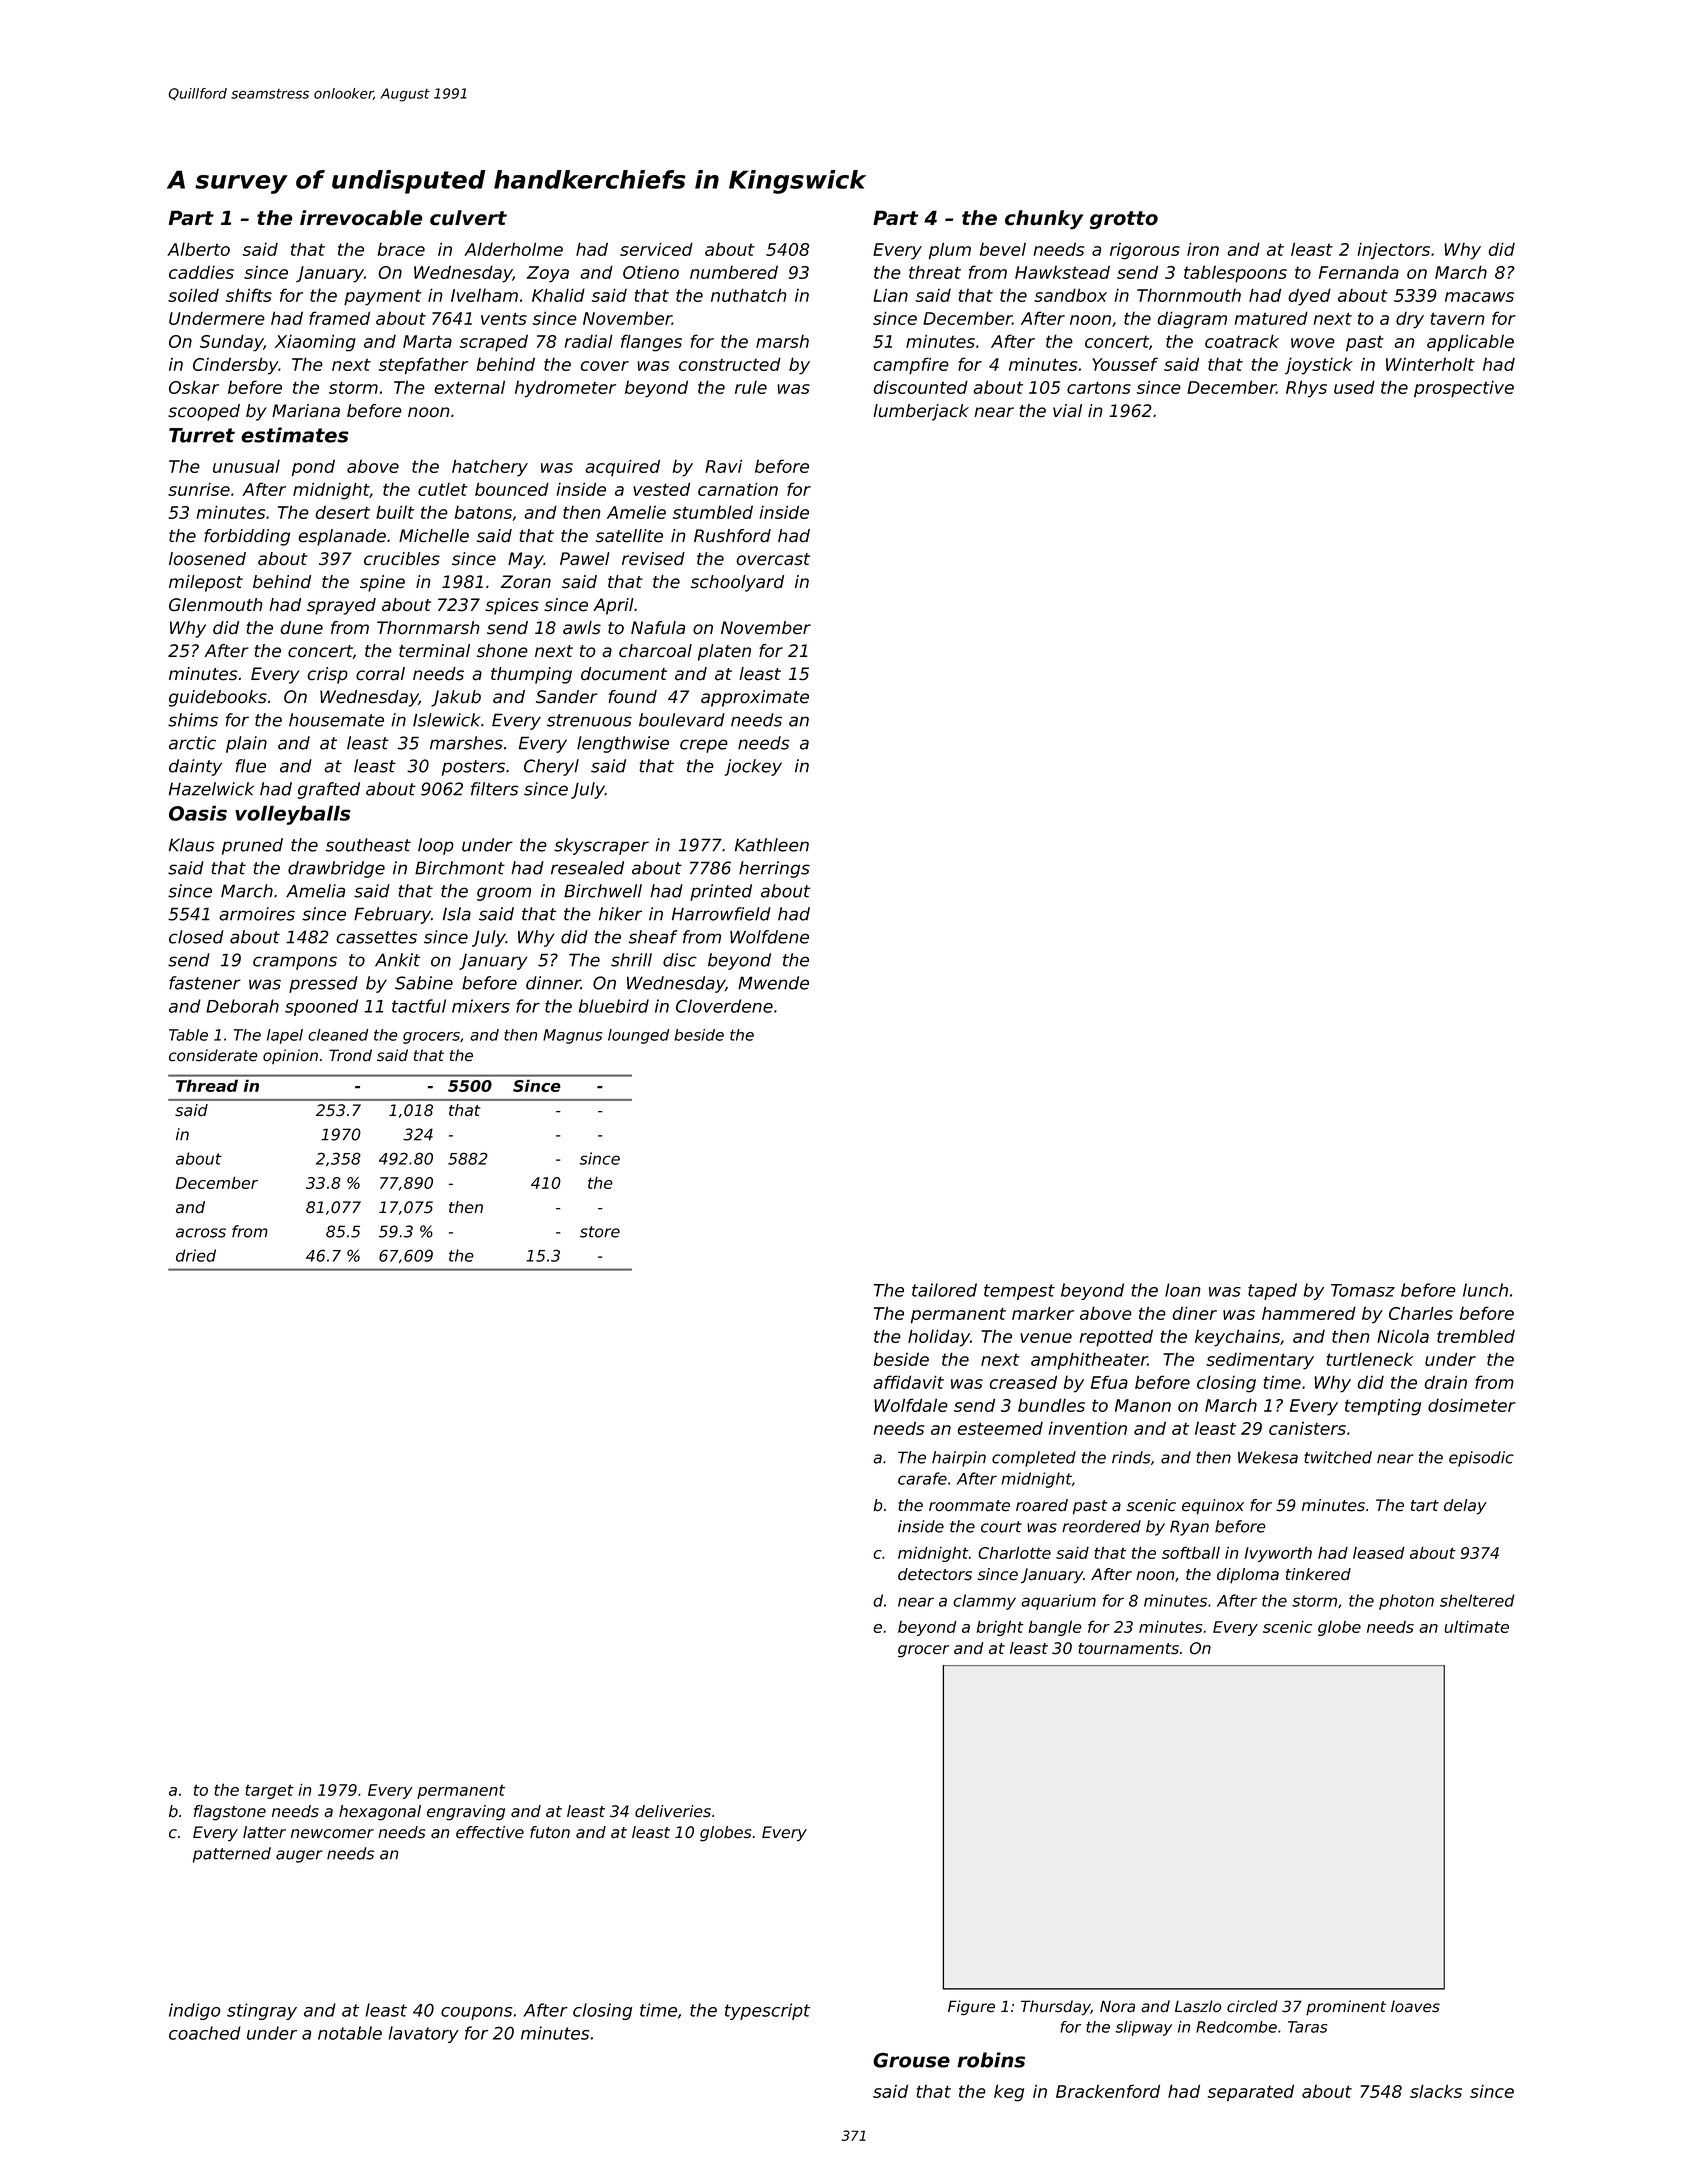  I want to click on sheltered, so click(1477, 1600).
